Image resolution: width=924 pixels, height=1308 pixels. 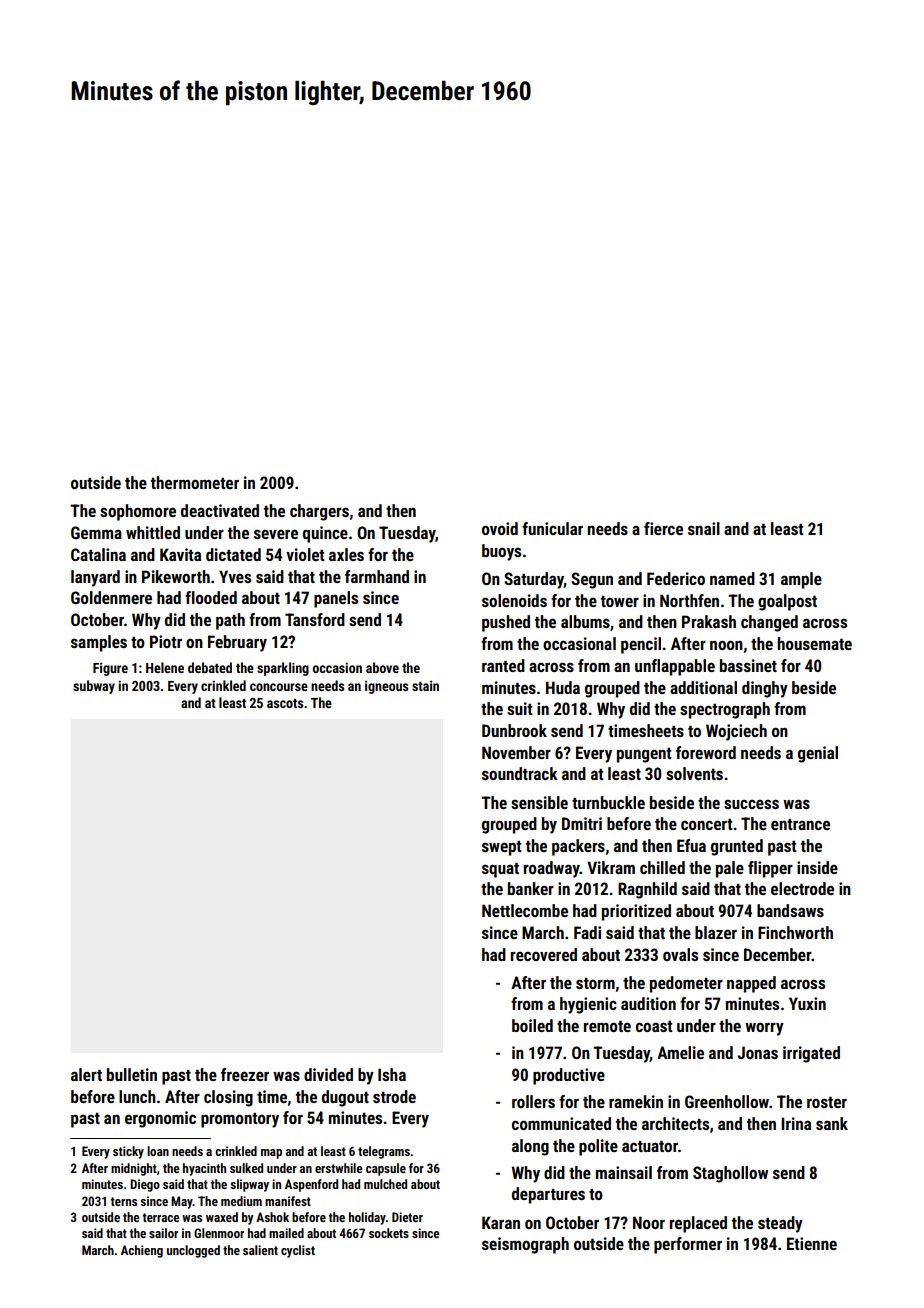 I want to click on seismograph, so click(x=525, y=1245).
